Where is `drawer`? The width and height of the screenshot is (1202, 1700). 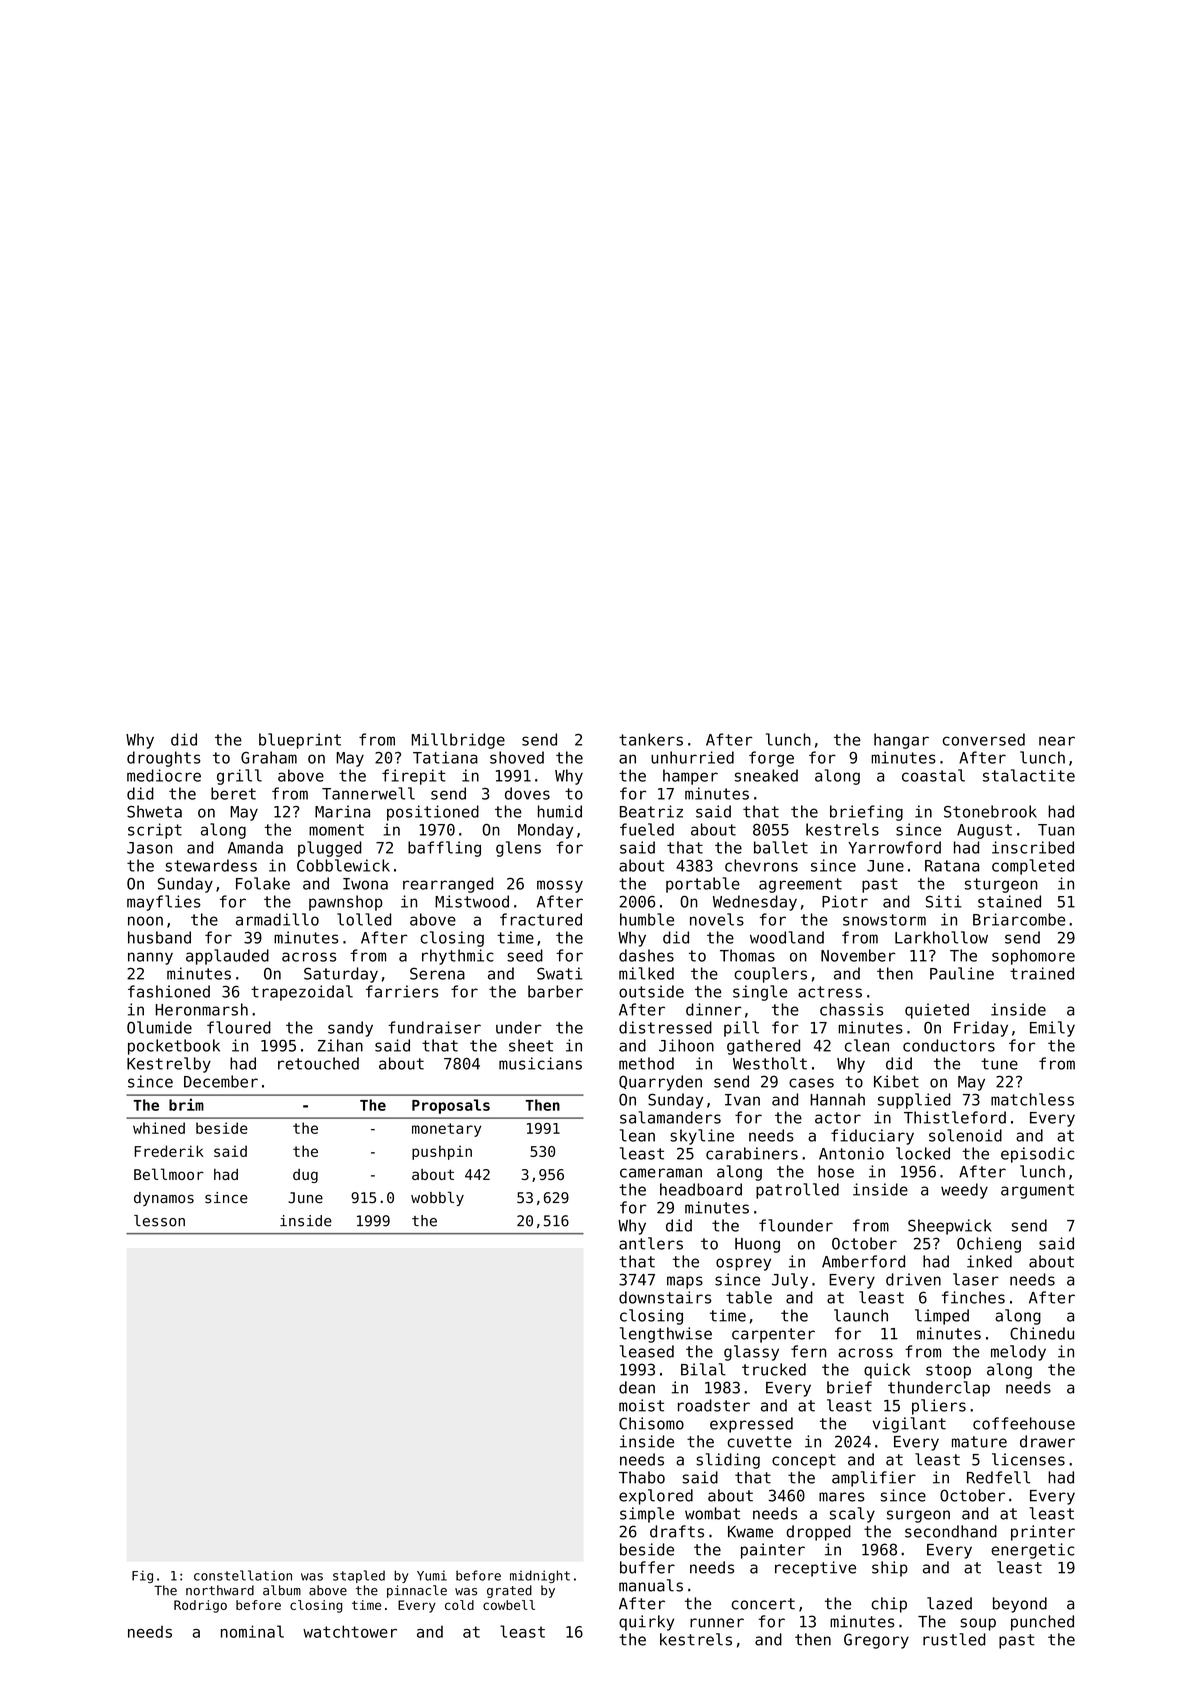 drawer is located at coordinates (1047, 1441).
